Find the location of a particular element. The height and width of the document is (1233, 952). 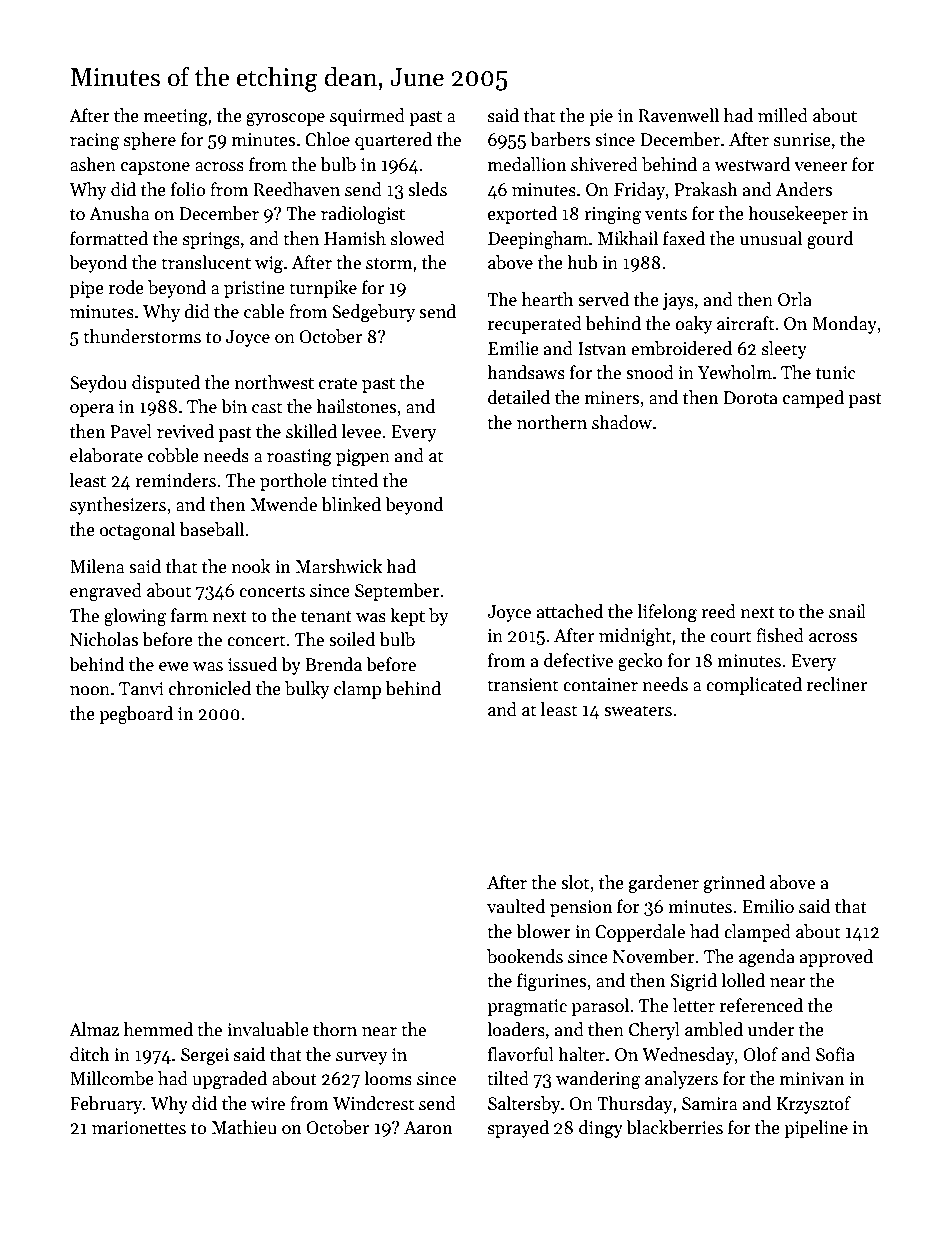

approved is located at coordinates (836, 958).
